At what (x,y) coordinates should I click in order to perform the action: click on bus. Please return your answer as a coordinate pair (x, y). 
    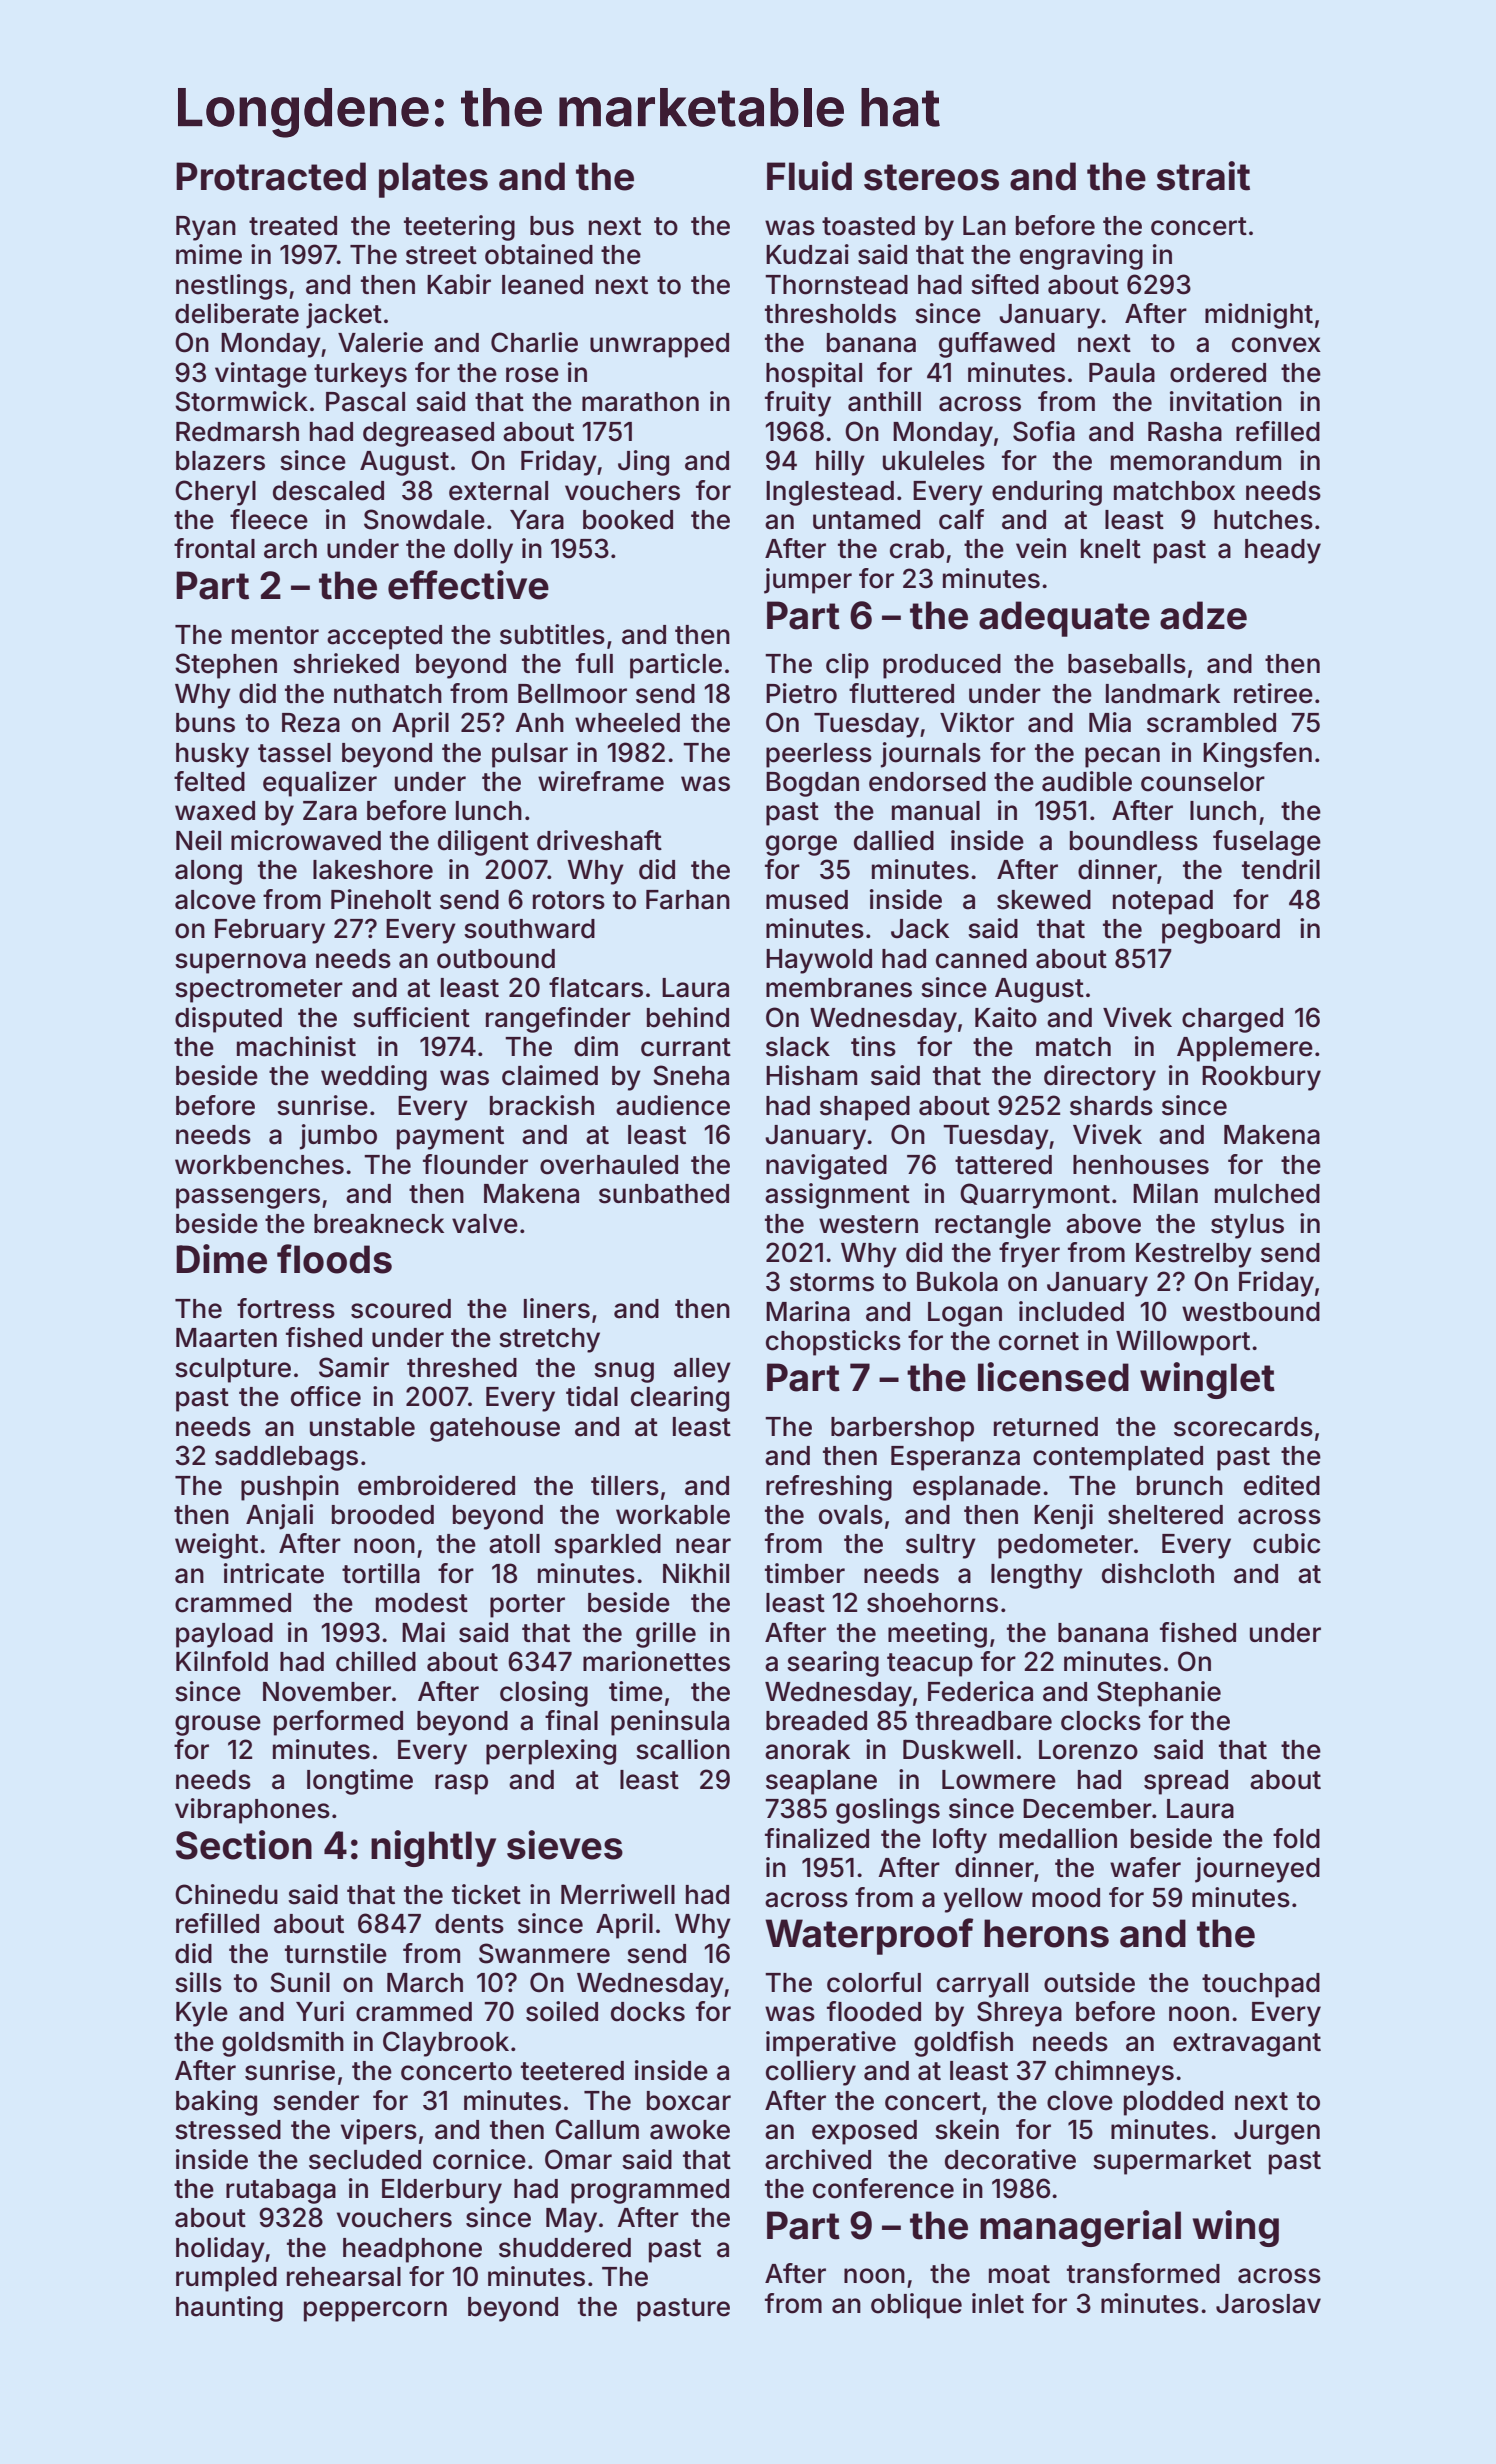
    Looking at the image, I should click on (552, 226).
